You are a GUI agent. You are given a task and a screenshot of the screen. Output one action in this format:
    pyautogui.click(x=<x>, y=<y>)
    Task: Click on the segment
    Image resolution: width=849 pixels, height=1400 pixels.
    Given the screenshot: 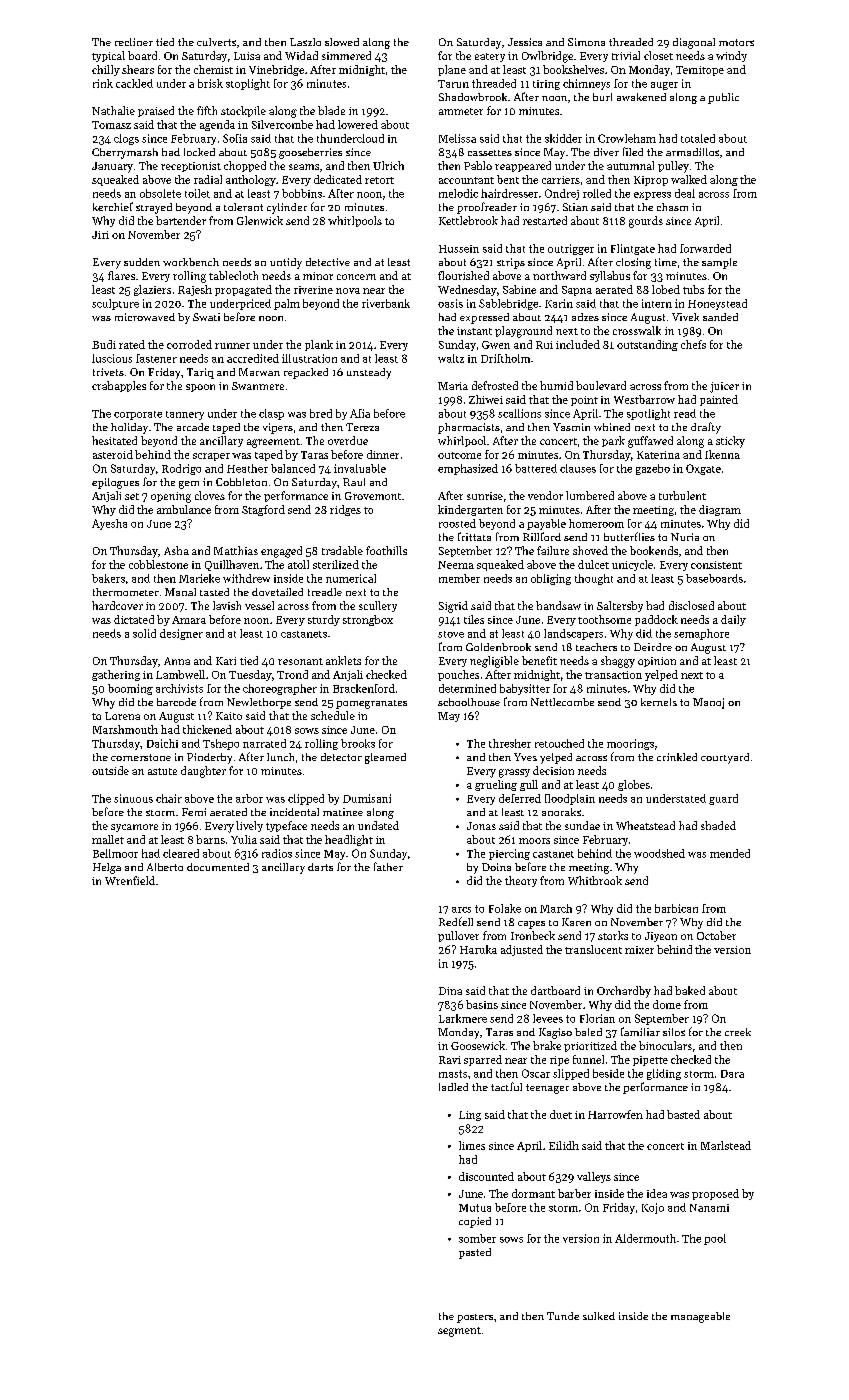 What is the action you would take?
    pyautogui.click(x=459, y=1332)
